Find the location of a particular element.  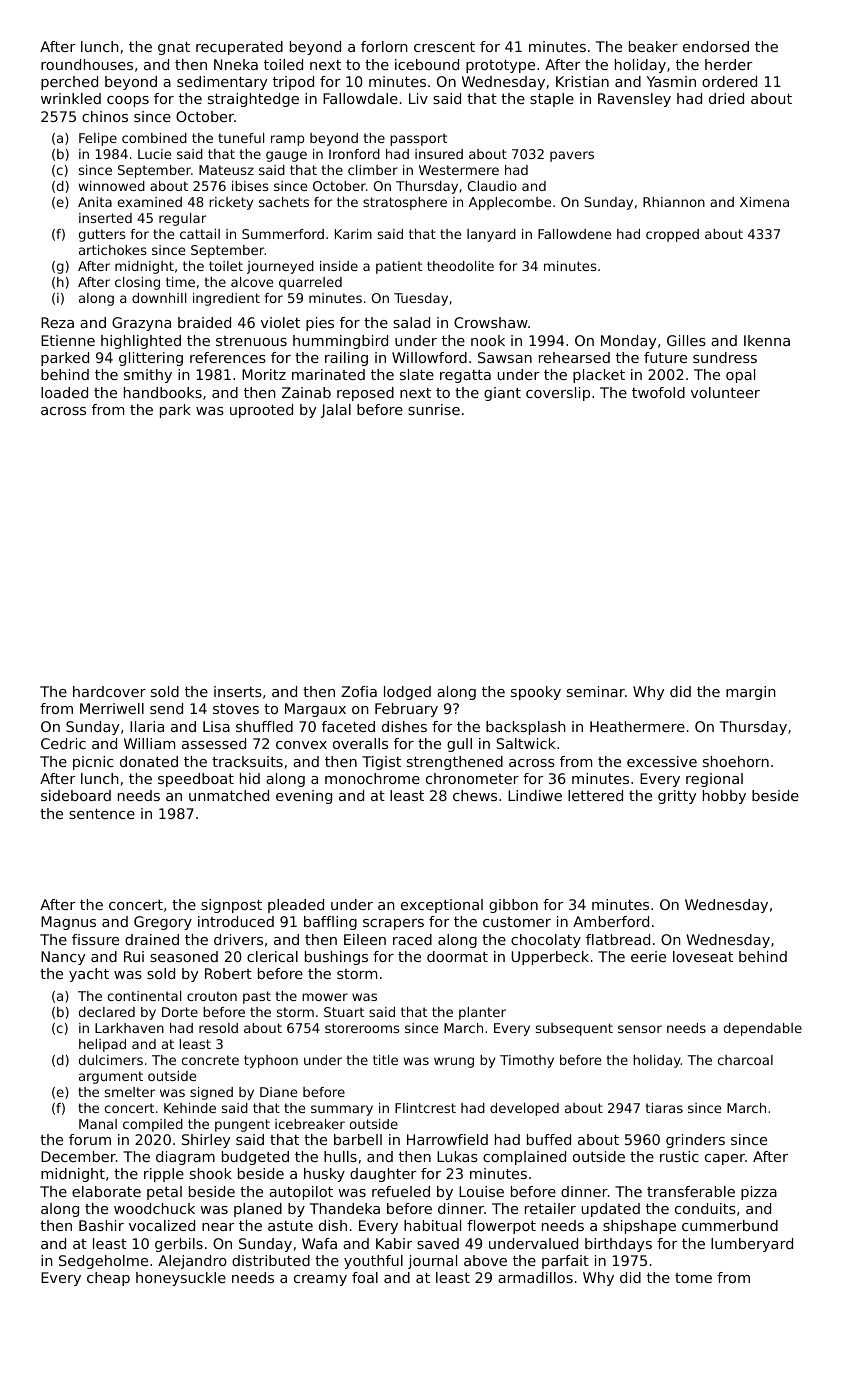

loaded is located at coordinates (64, 392).
